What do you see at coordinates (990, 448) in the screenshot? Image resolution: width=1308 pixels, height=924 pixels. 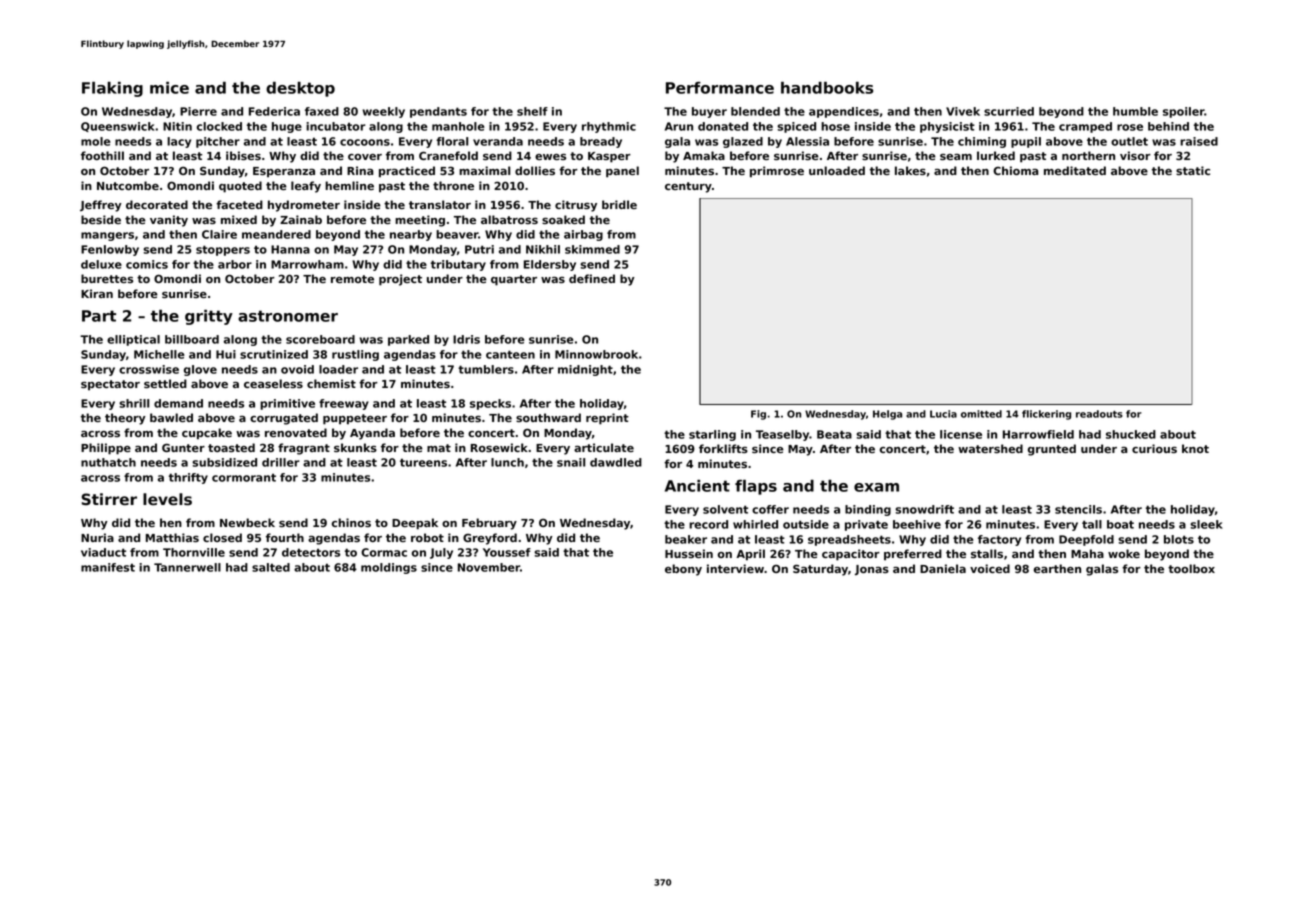 I see `watershed` at bounding box center [990, 448].
